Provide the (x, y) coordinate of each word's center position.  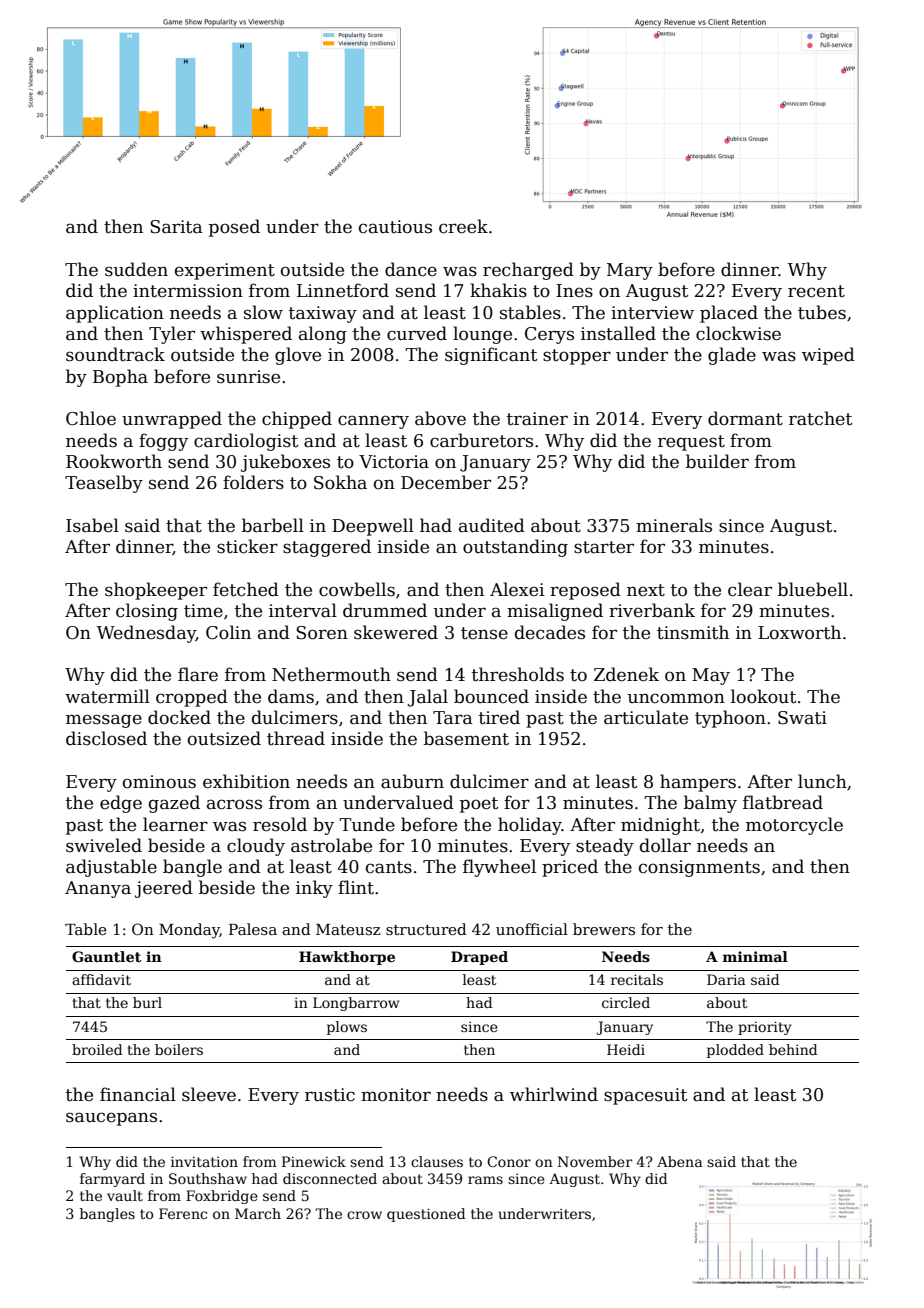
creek (463, 226)
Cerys (549, 335)
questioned (426, 1215)
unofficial (532, 929)
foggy (163, 442)
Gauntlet (106, 956)
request (691, 443)
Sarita (176, 227)
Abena (680, 1161)
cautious (395, 227)
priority (765, 1028)
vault (125, 1195)
